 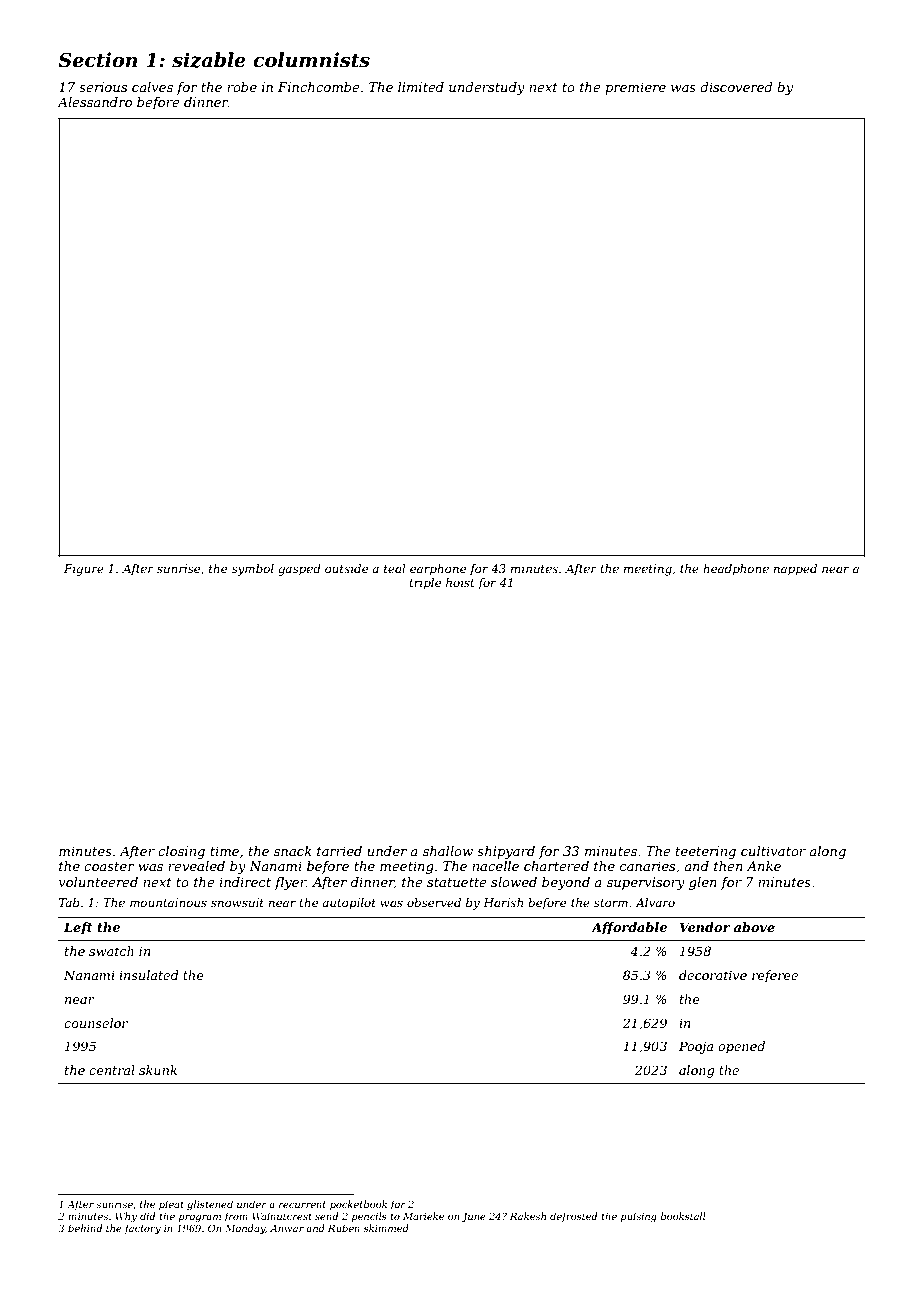 I want to click on Monday, so click(x=245, y=1229).
